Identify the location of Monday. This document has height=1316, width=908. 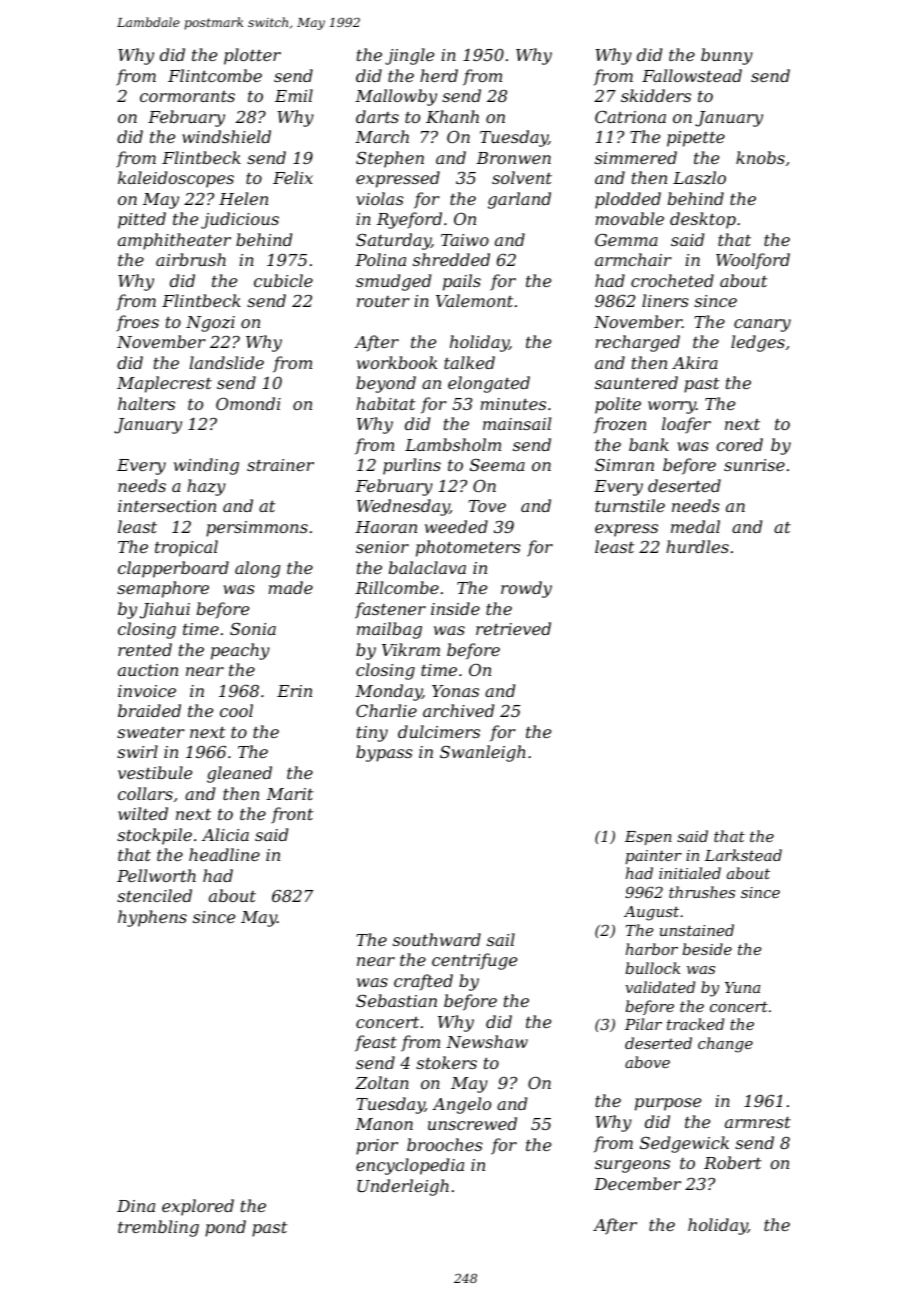
(388, 692).
